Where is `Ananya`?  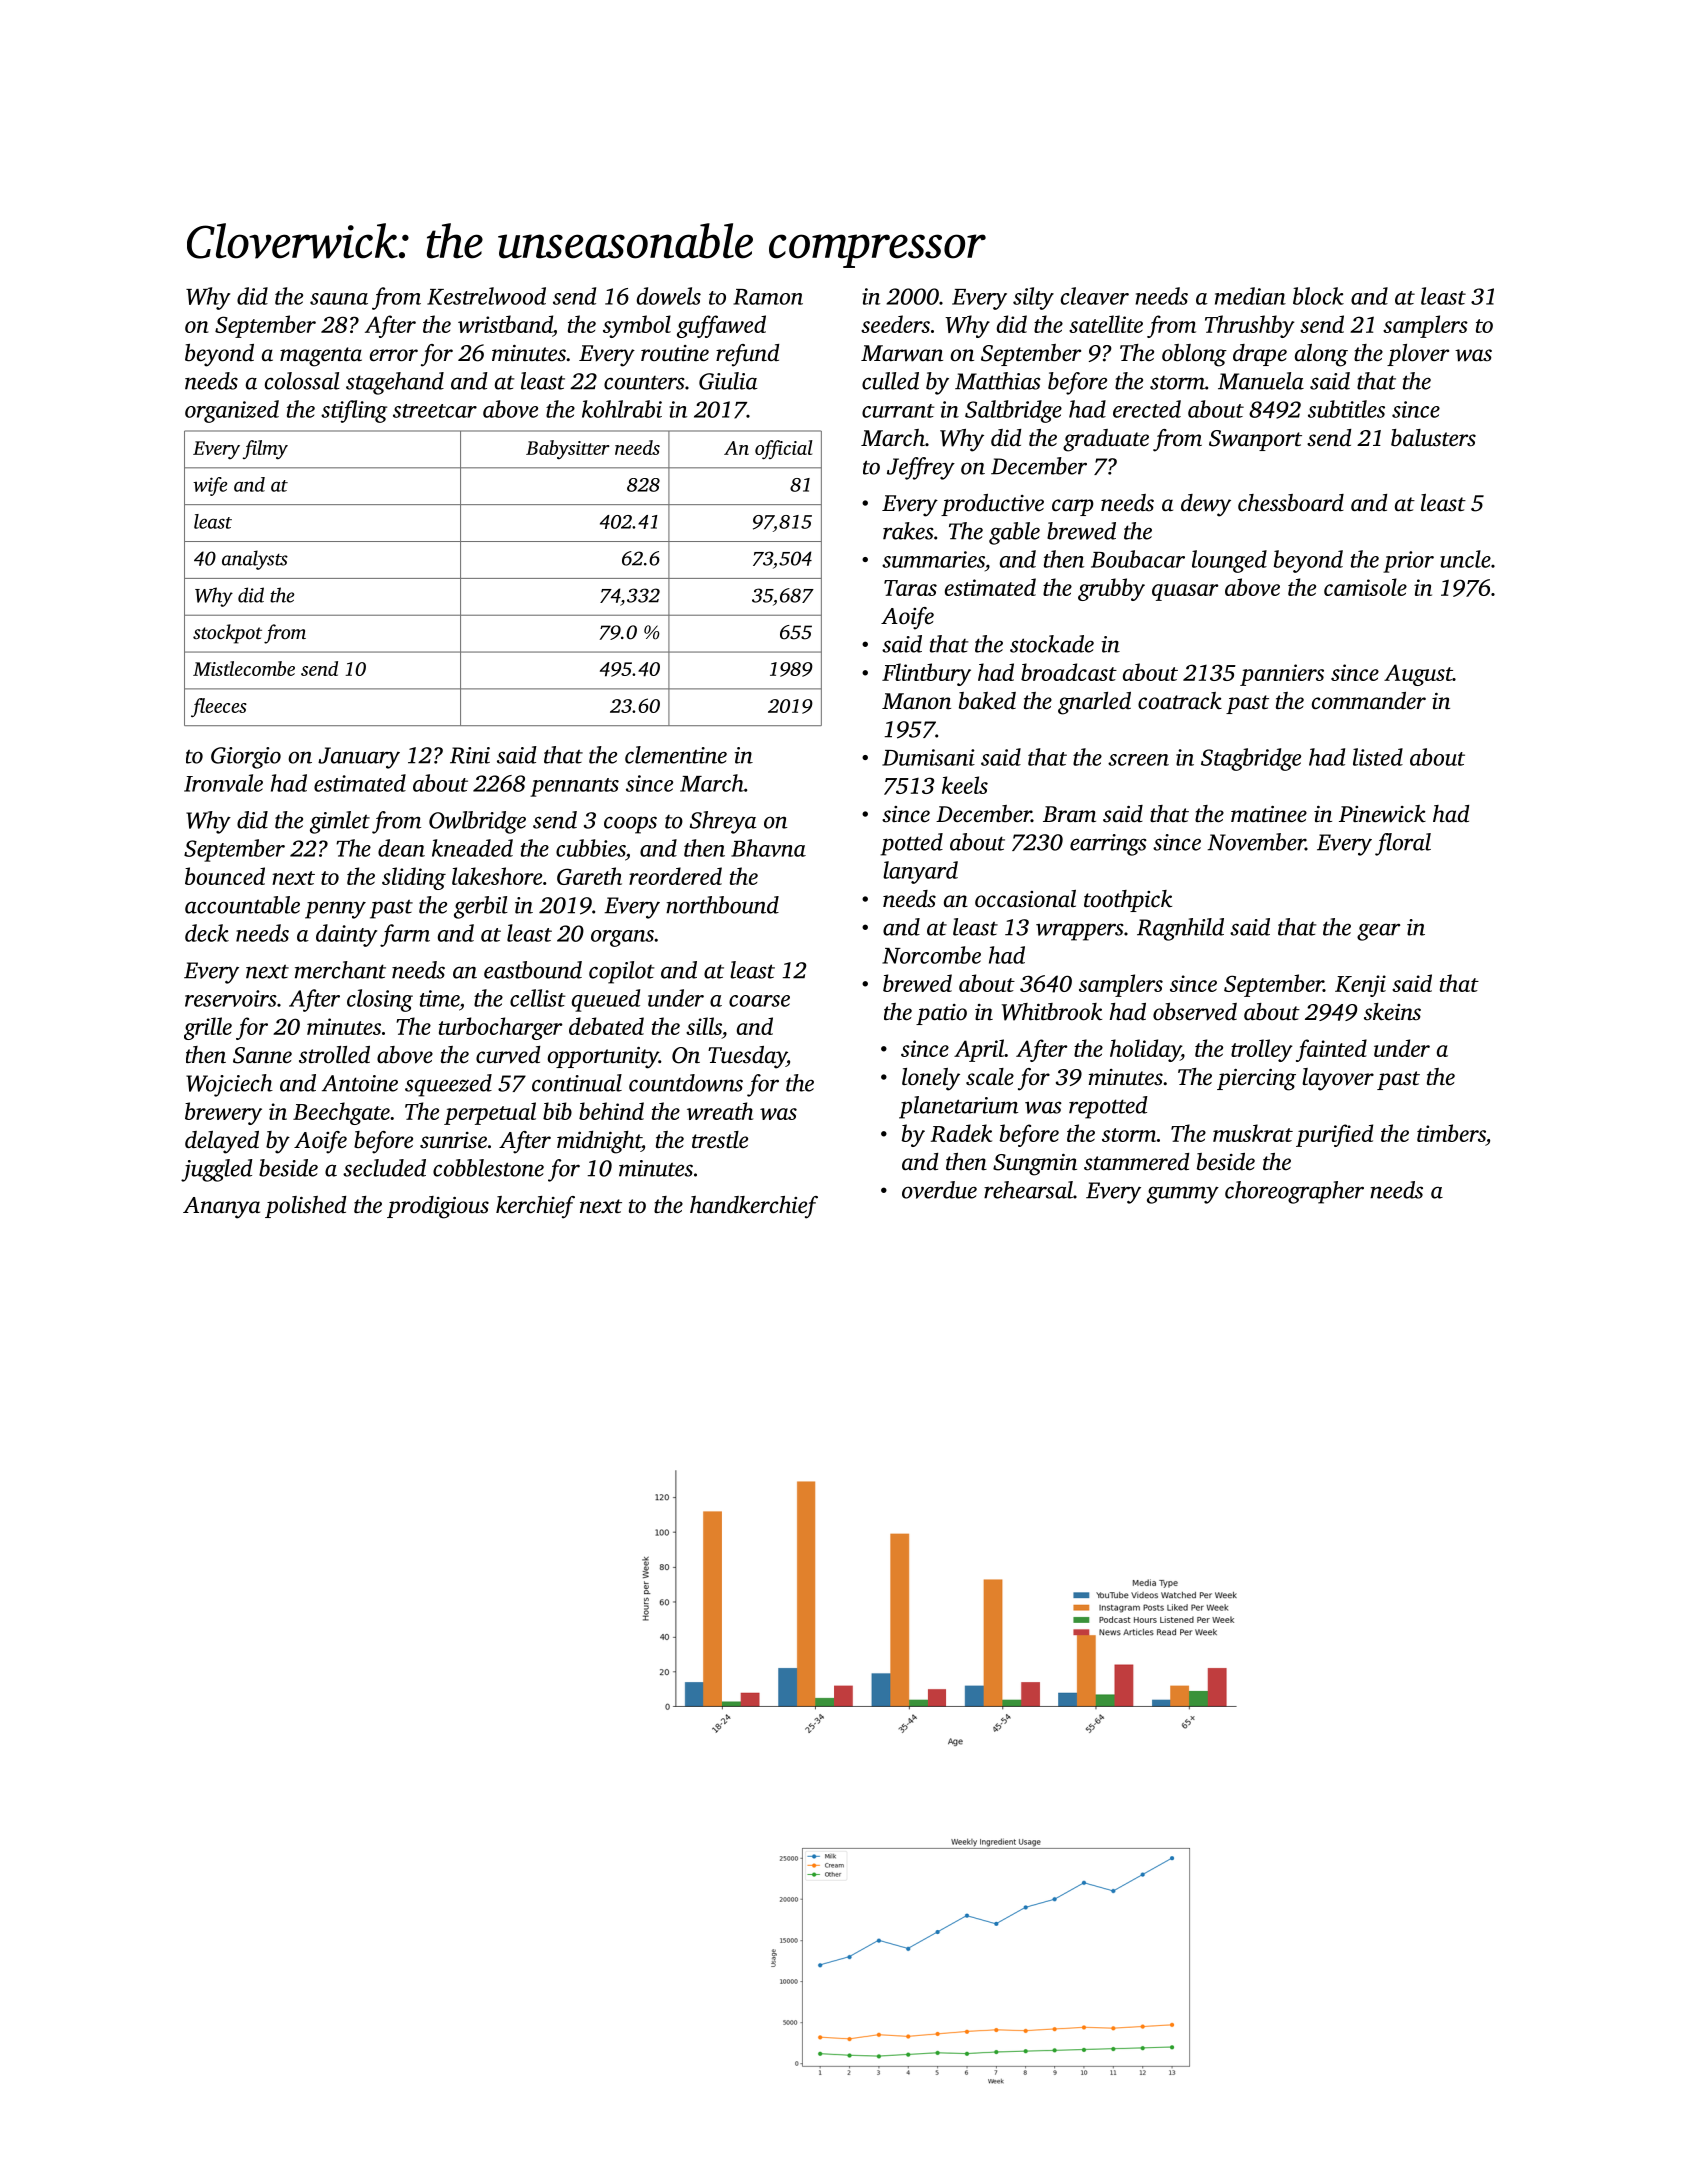 Ananya is located at coordinates (221, 1208).
